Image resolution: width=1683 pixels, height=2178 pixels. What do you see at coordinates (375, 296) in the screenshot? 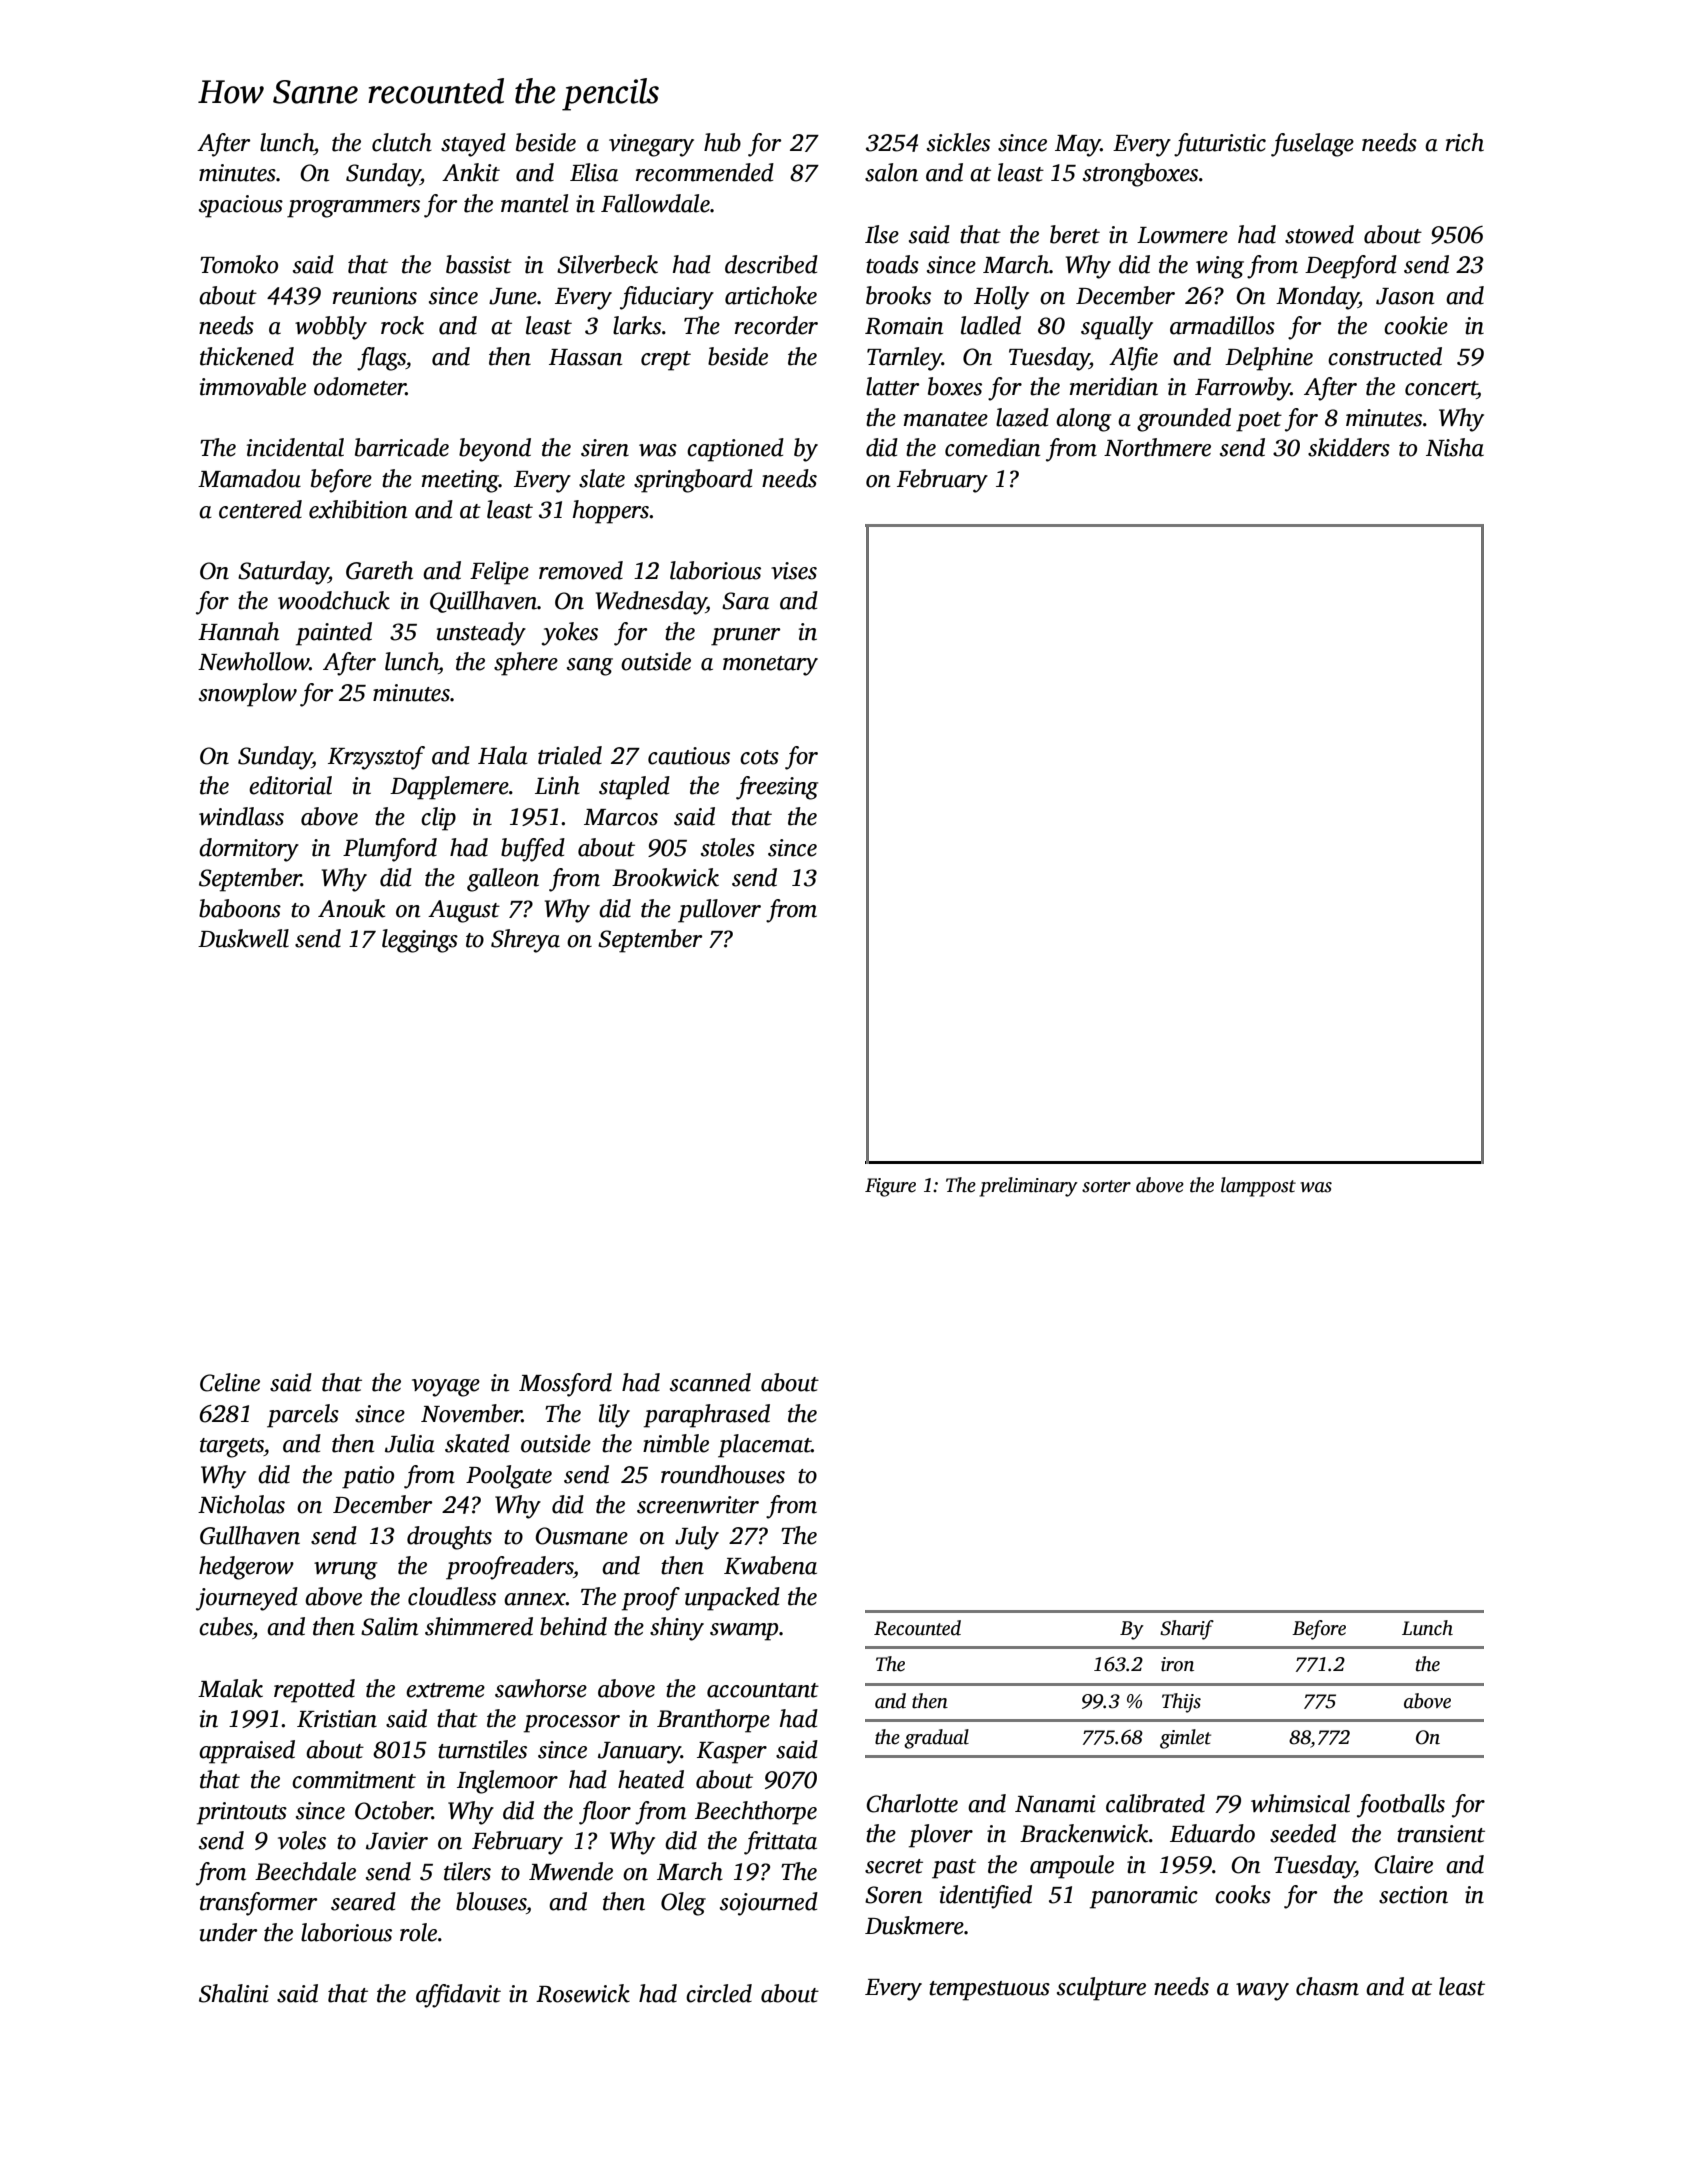
I see `reunions` at bounding box center [375, 296].
